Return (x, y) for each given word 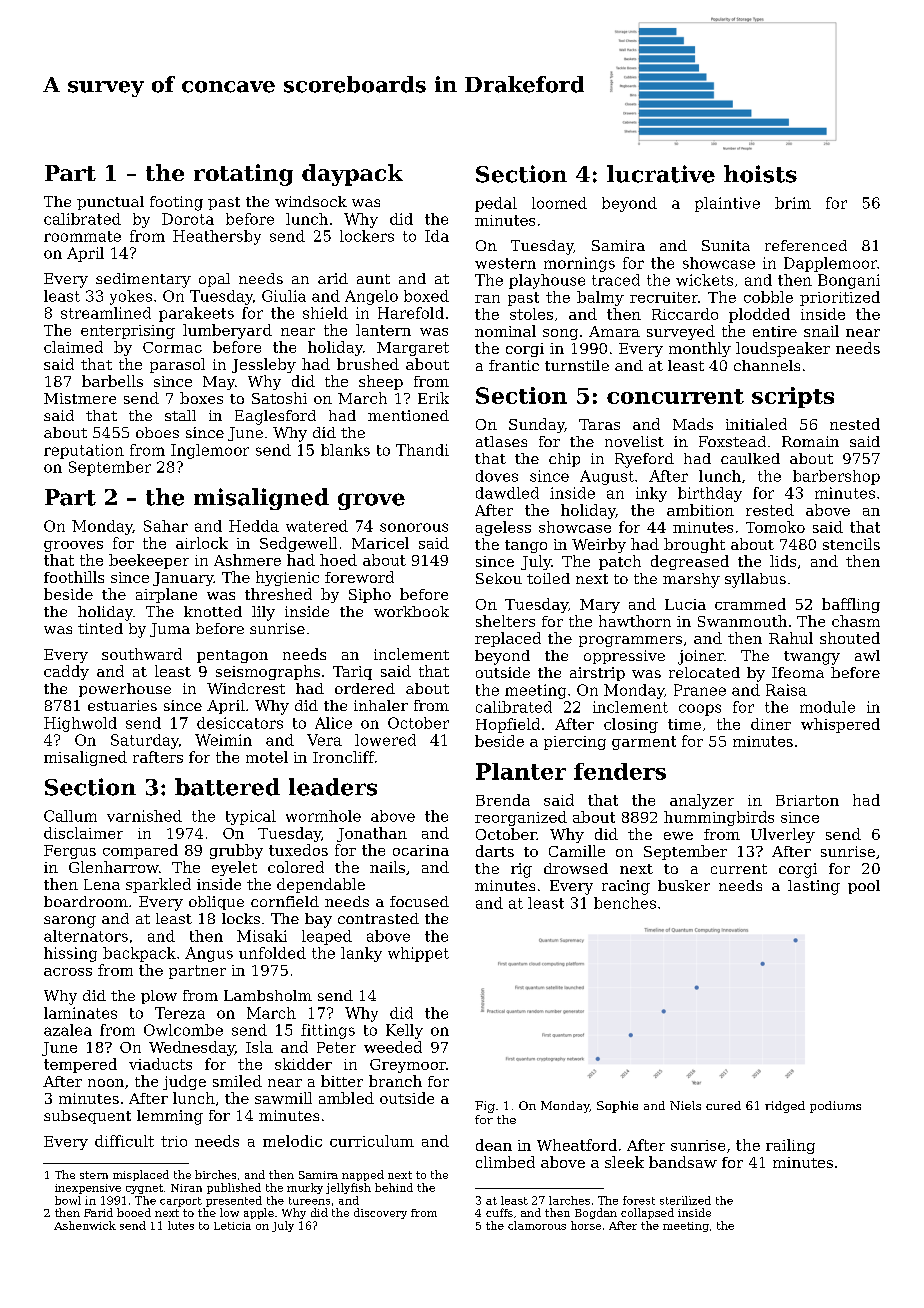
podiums (835, 1107)
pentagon (232, 656)
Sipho (370, 595)
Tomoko (775, 527)
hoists (760, 174)
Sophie (617, 1107)
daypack (352, 175)
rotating (243, 175)
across (68, 972)
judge (184, 1082)
